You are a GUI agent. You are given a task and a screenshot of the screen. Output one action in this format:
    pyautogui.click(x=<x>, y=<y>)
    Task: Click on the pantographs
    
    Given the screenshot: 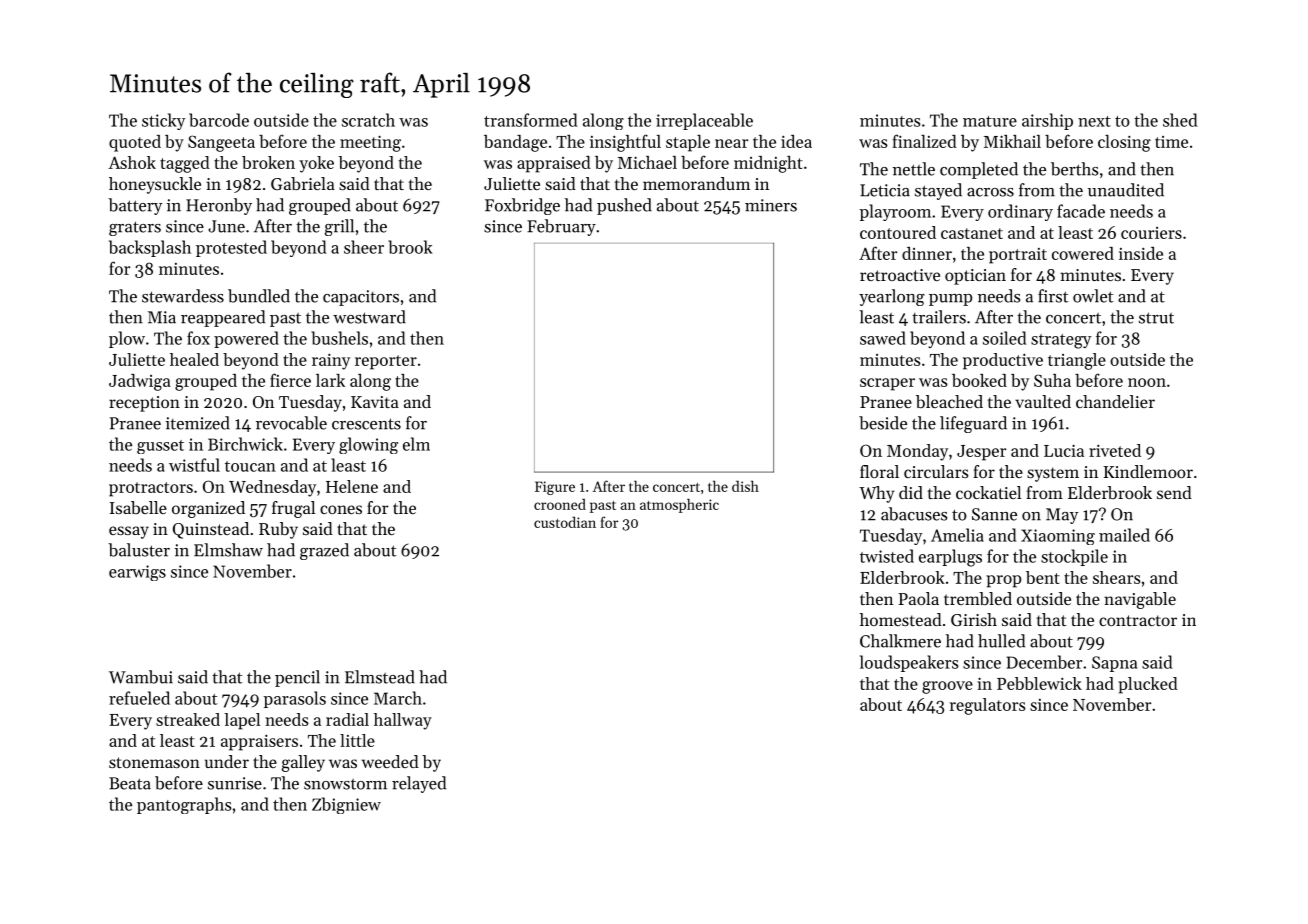 What is the action you would take?
    pyautogui.click(x=184, y=805)
